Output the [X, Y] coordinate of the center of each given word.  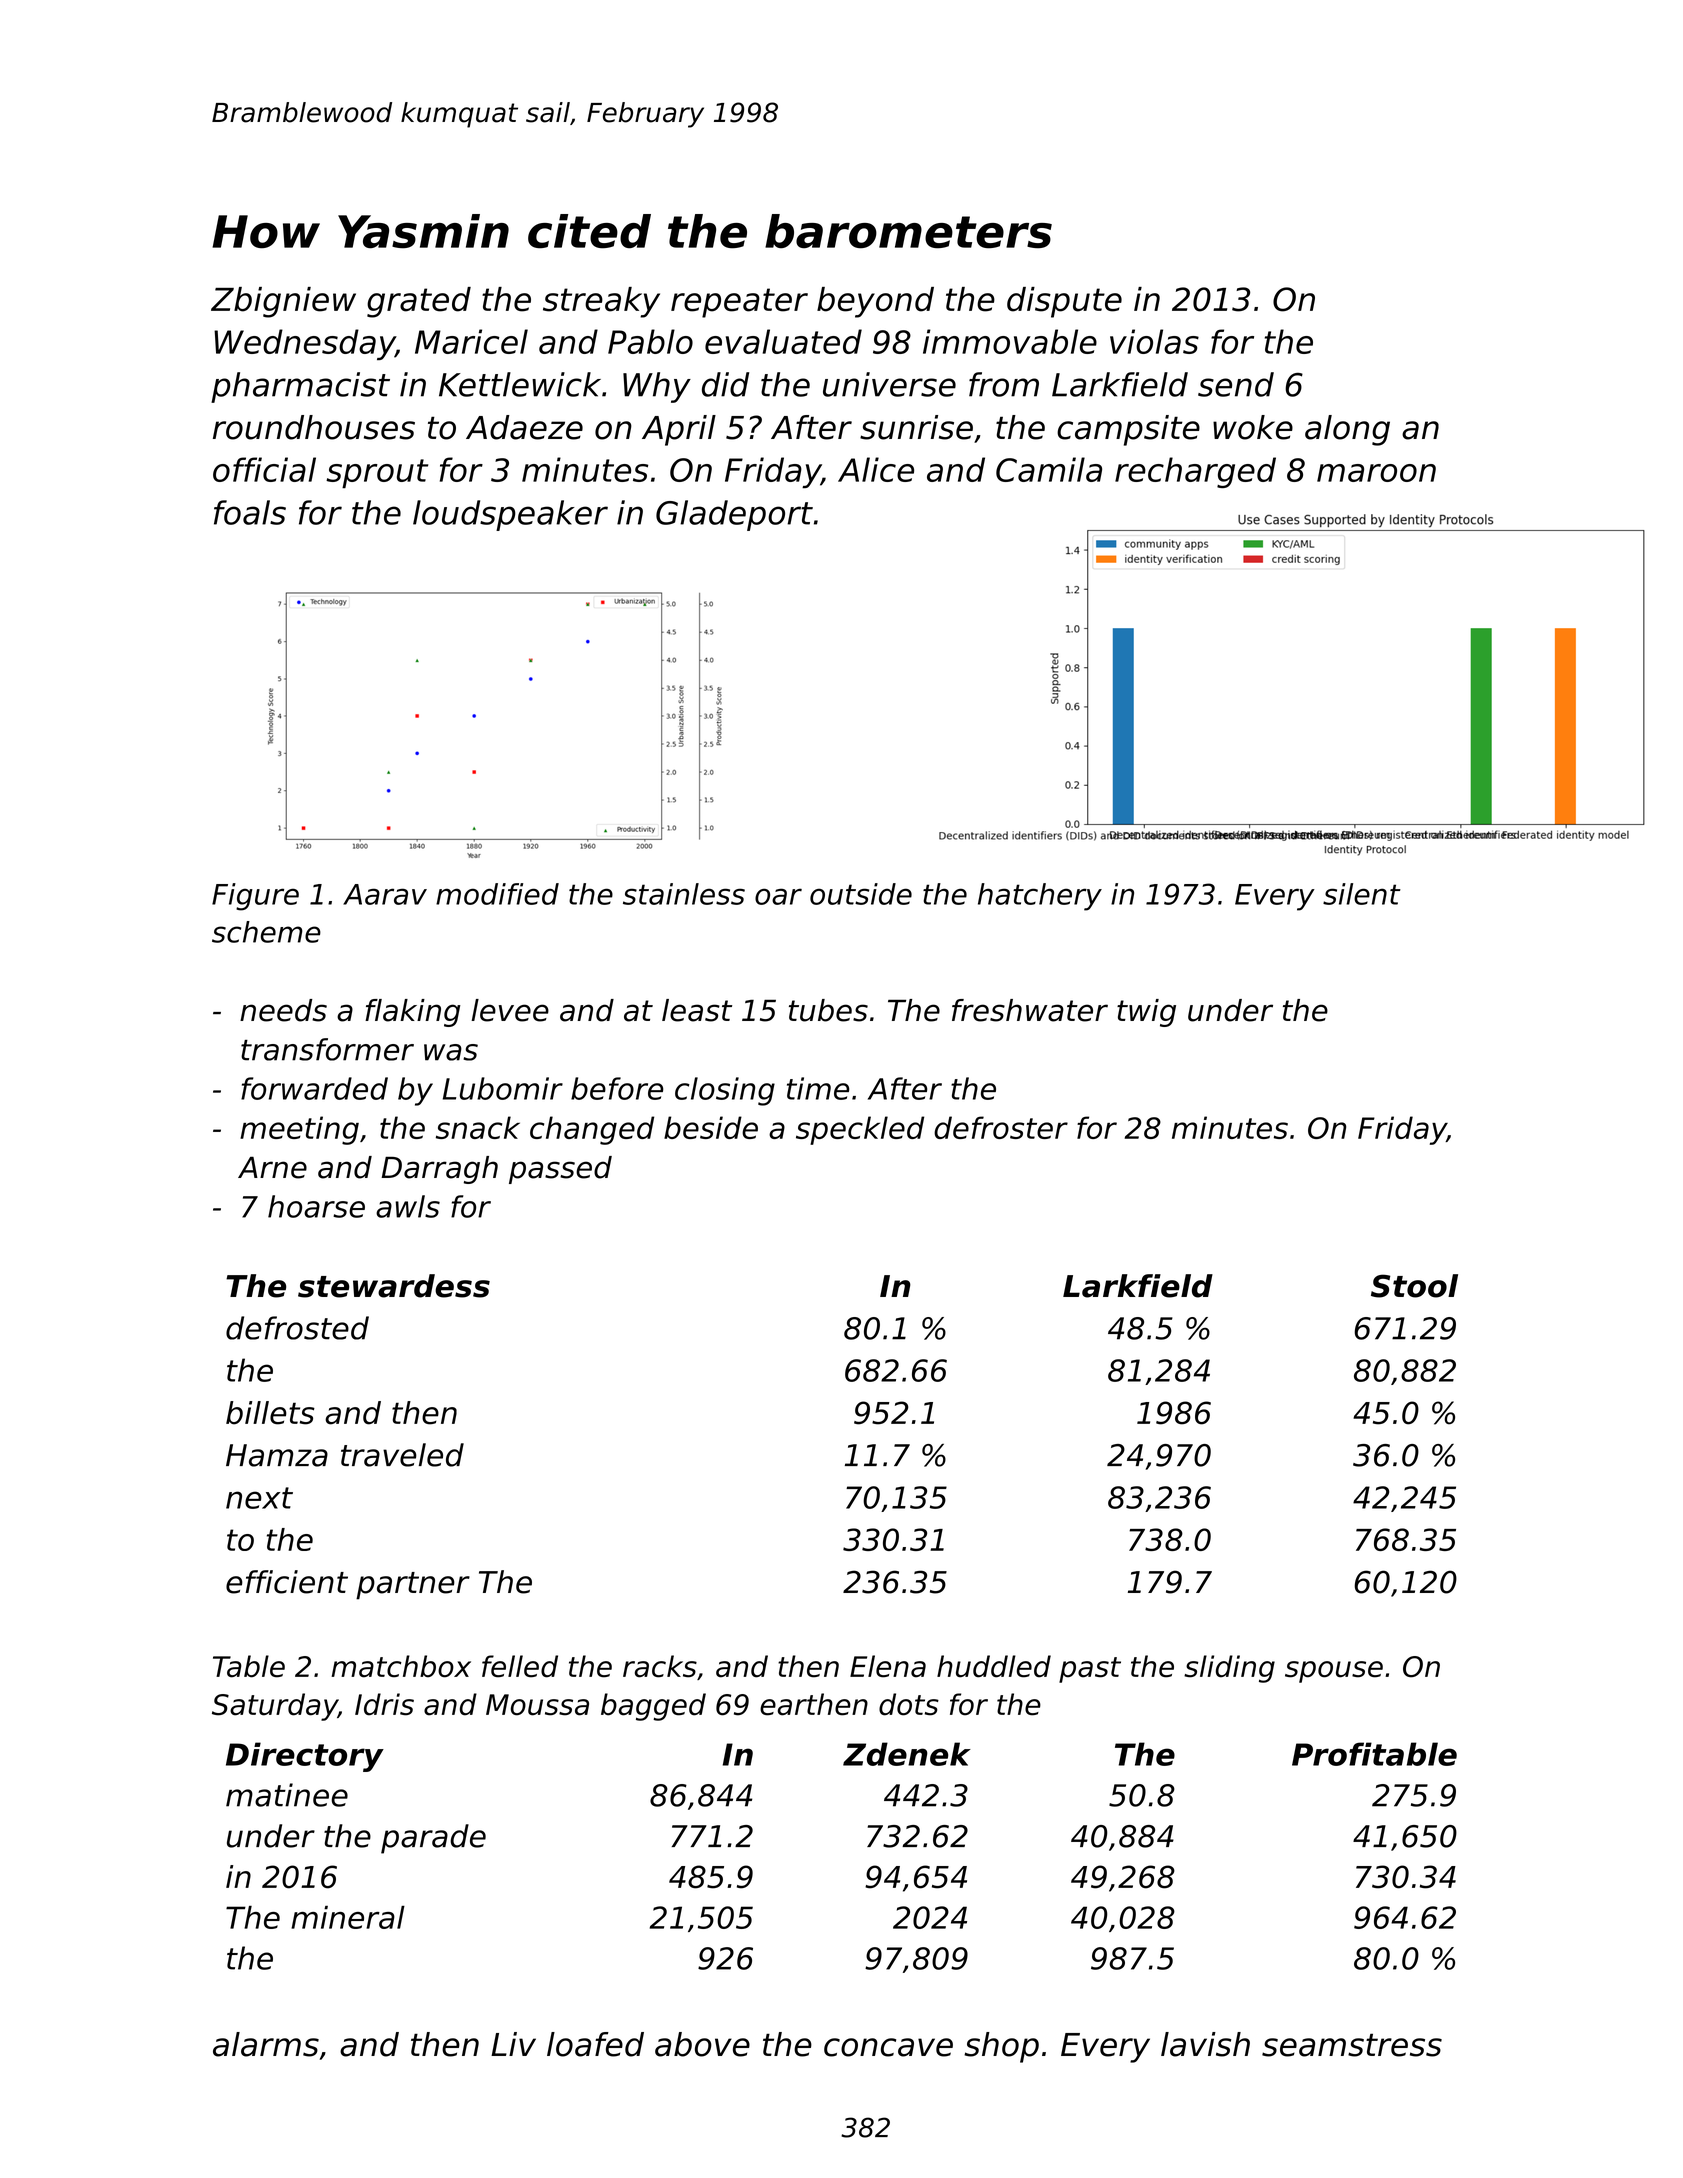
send [1236, 384]
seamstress [1352, 2045]
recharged [1195, 472]
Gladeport [734, 515]
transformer [327, 1049]
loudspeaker [510, 515]
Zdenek [907, 1754]
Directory [305, 1757]
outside [861, 894]
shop [1001, 2047]
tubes [828, 1010]
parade [433, 1839]
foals [250, 512]
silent [1362, 894]
